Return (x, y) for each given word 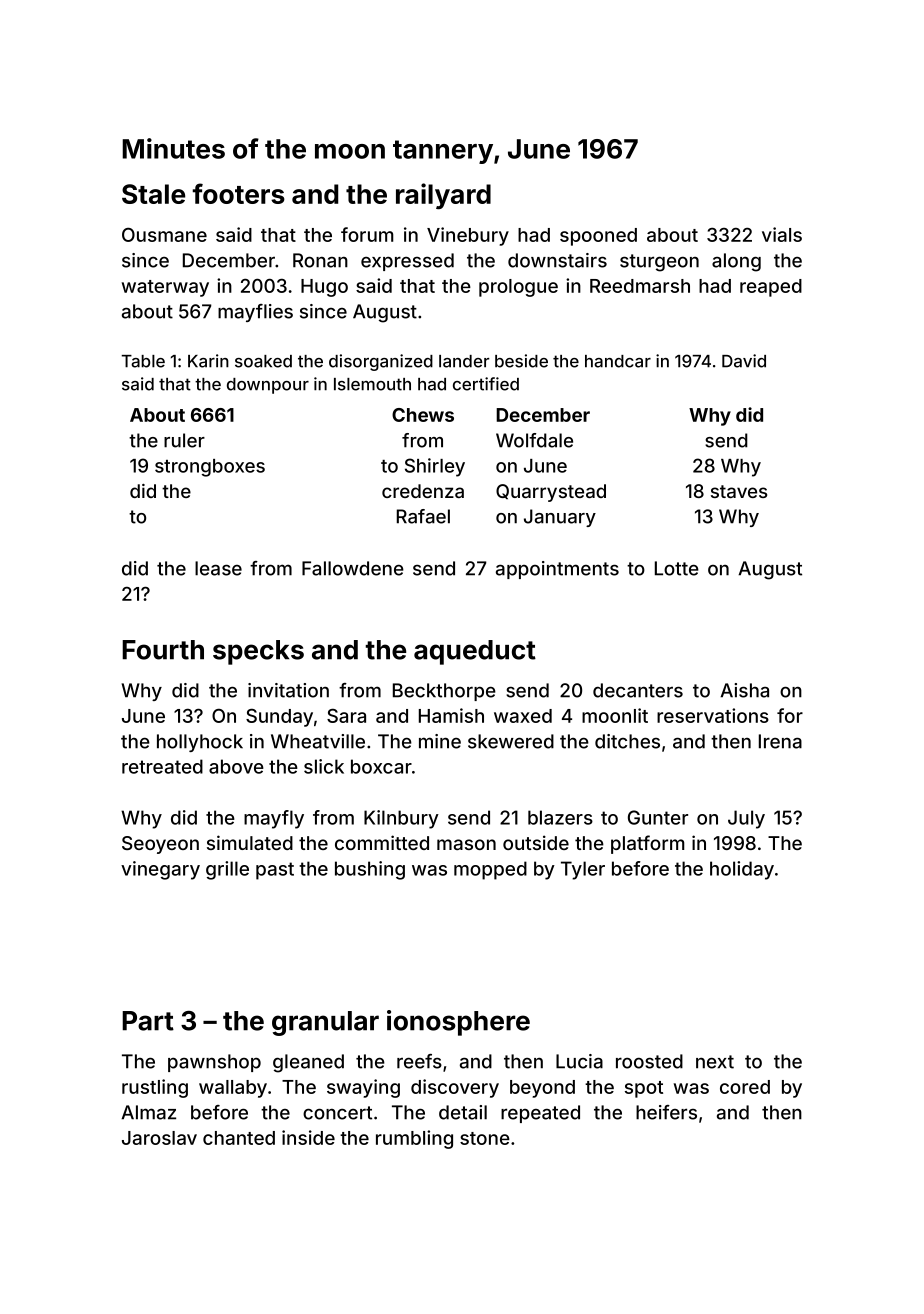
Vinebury (468, 236)
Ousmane (164, 234)
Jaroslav (159, 1138)
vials (782, 234)
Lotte (677, 568)
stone (485, 1138)
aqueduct (475, 652)
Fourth (163, 650)
